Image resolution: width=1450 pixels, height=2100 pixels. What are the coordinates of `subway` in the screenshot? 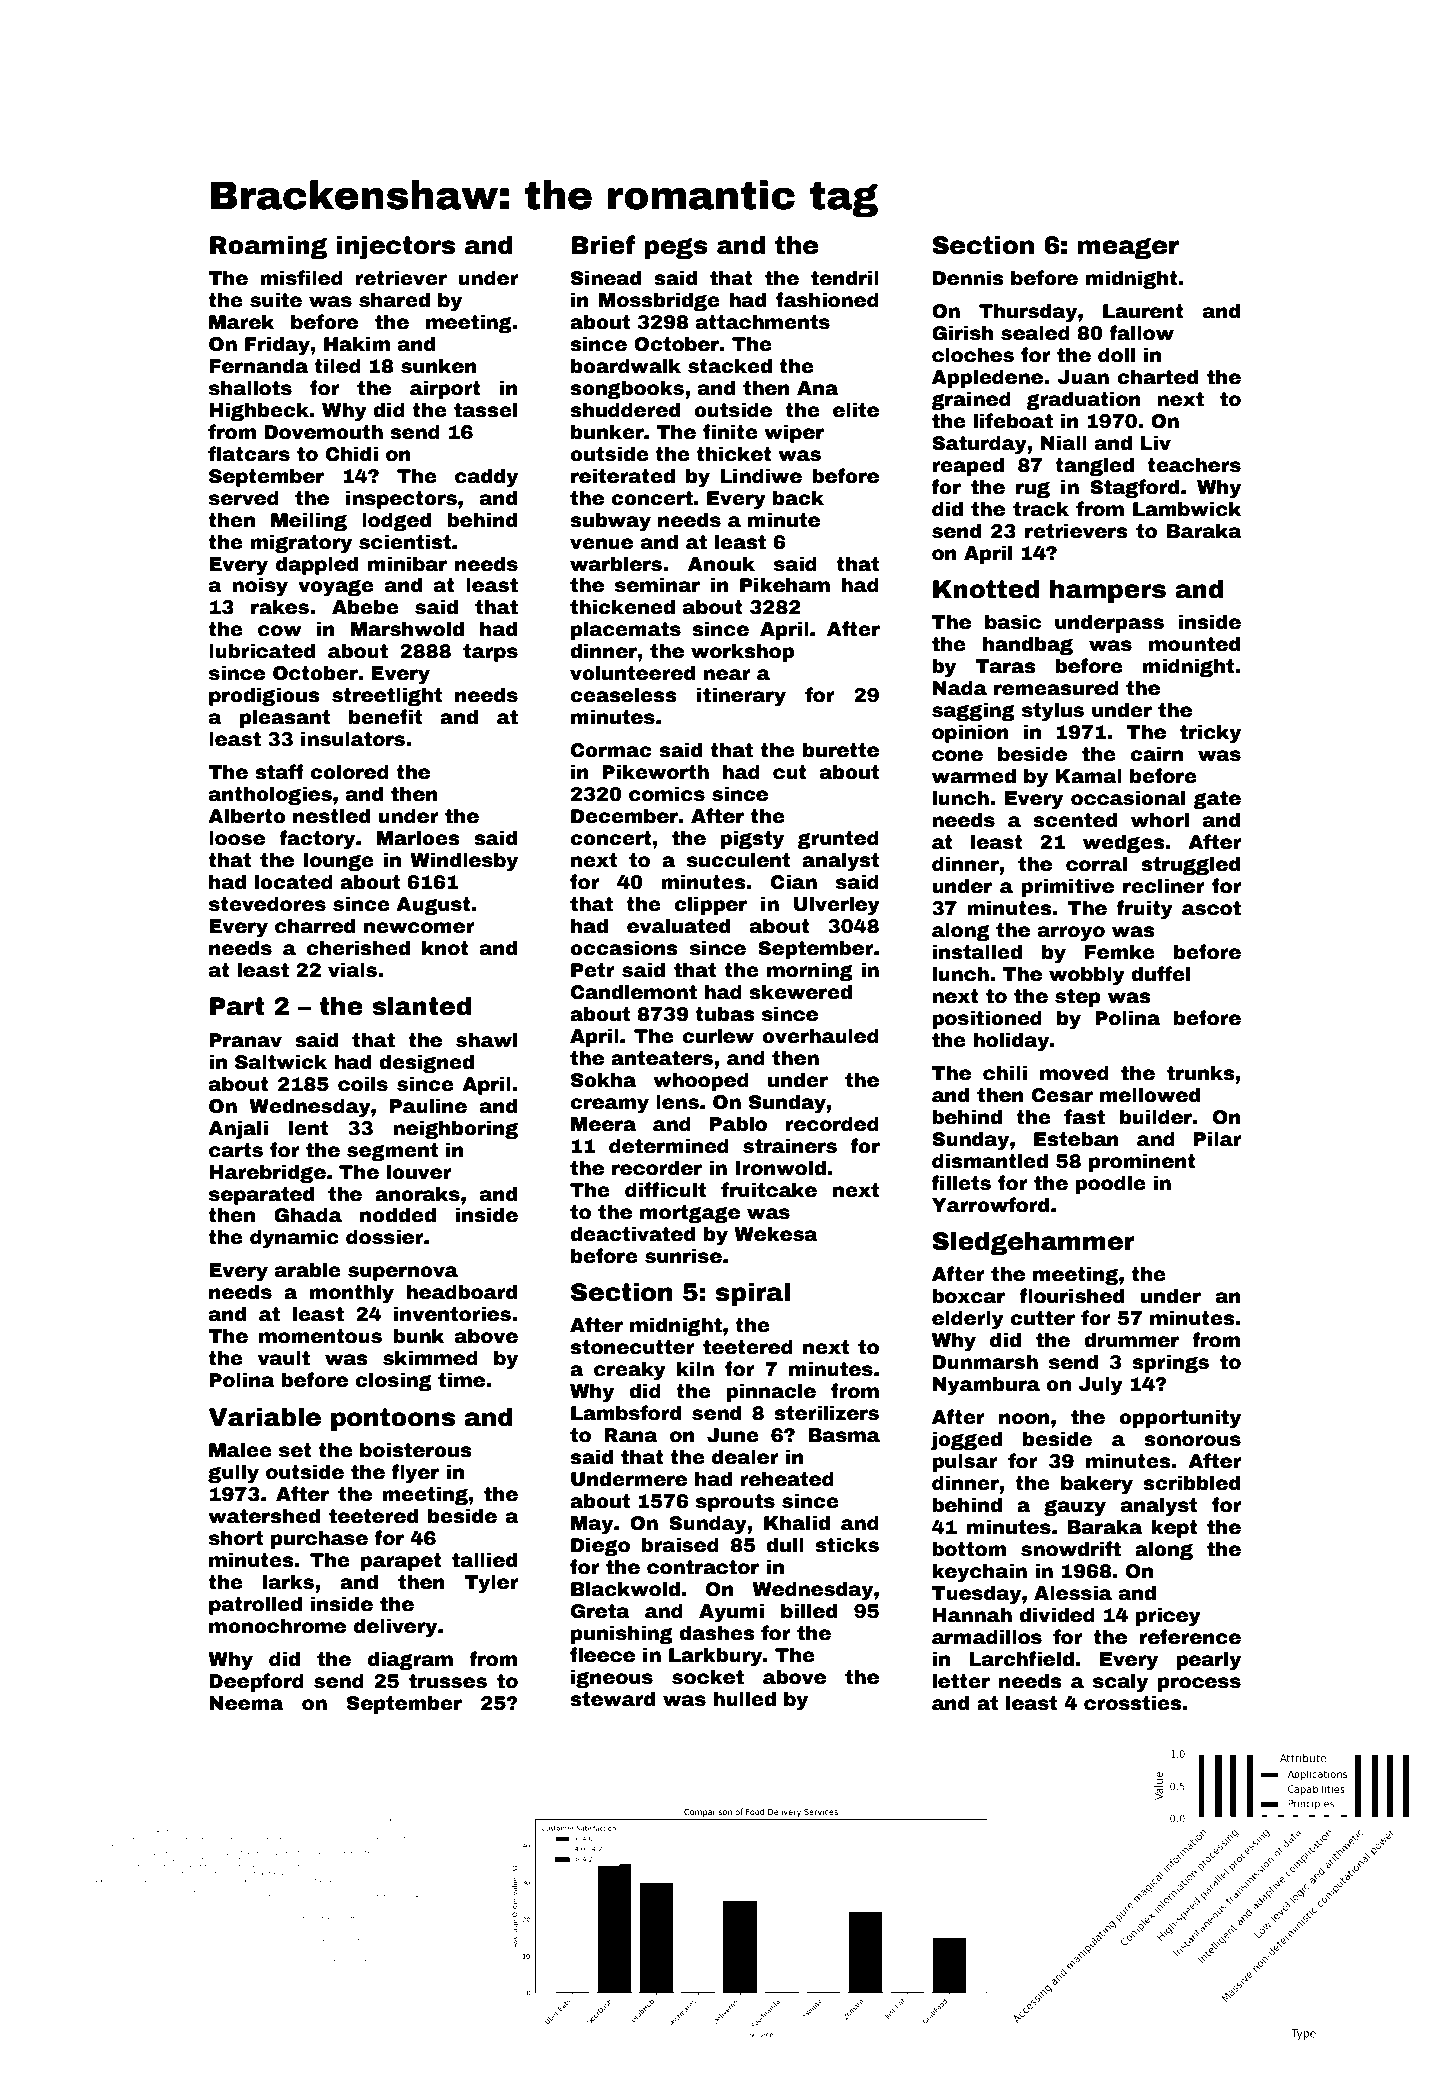 It's located at (610, 521).
